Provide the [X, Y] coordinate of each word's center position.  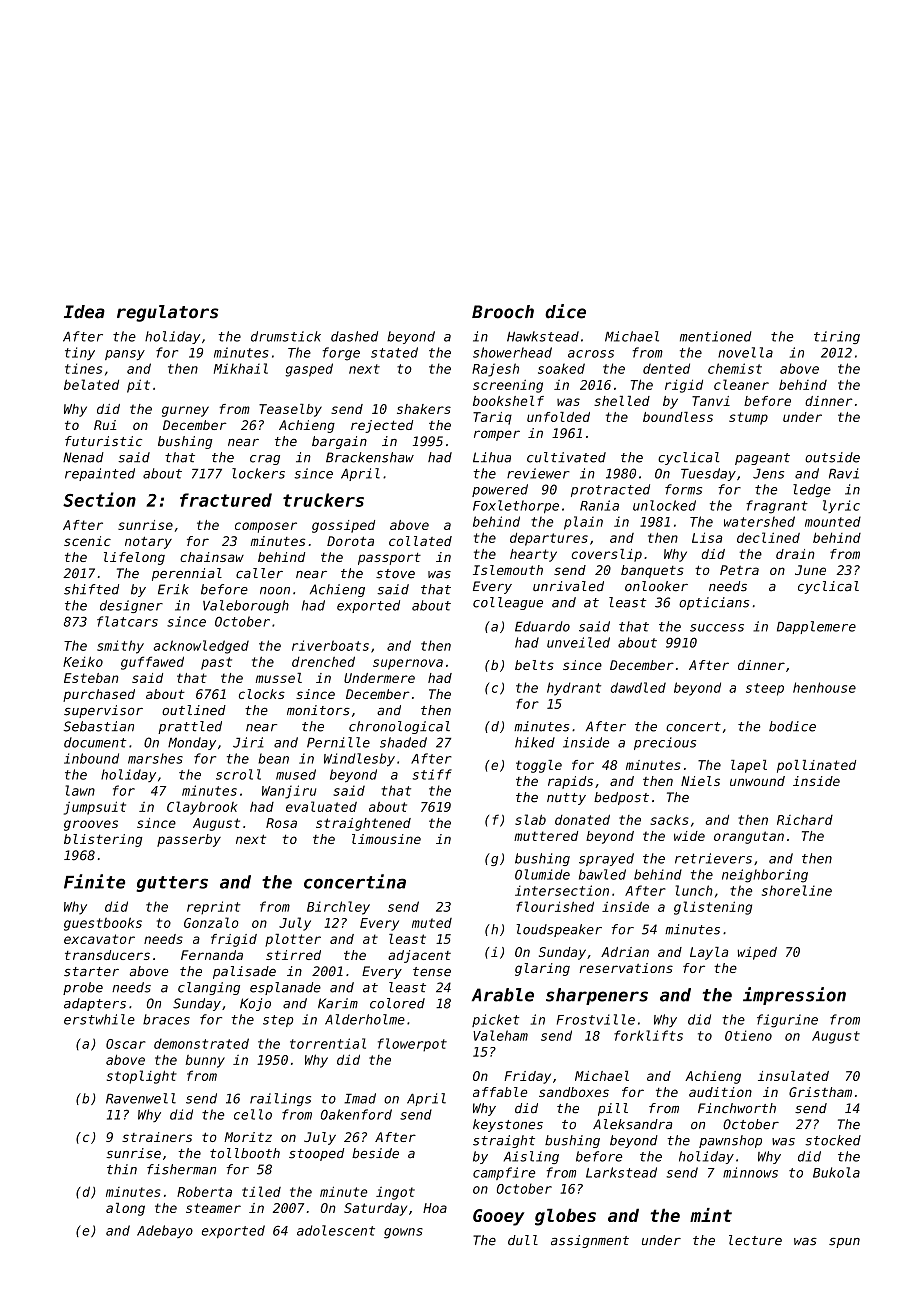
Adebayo [165, 1231]
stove [395, 574]
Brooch [503, 312]
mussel [279, 678]
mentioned [716, 336]
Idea [84, 312]
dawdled [638, 687]
